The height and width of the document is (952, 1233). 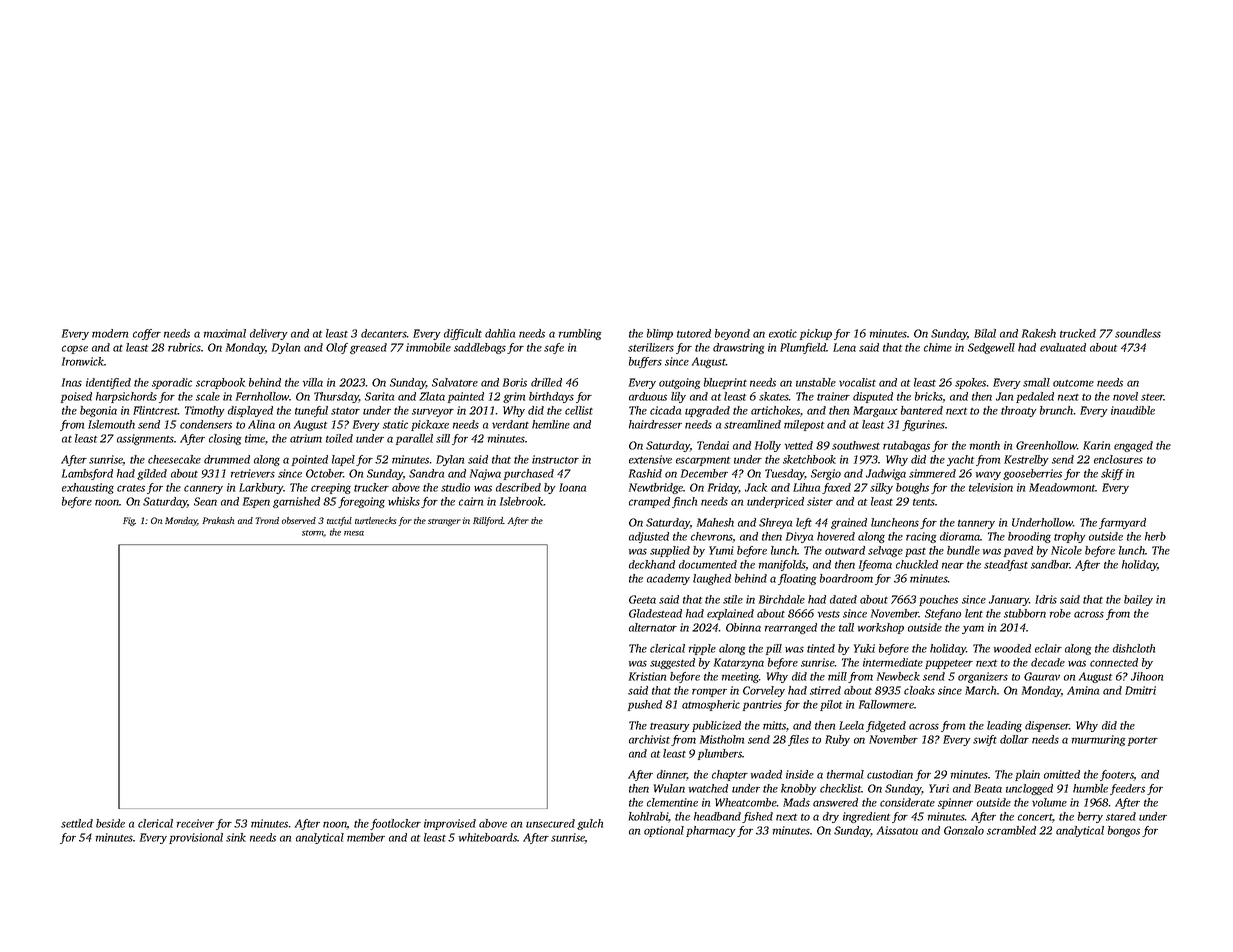 What do you see at coordinates (846, 578) in the document?
I see `boardroom` at bounding box center [846, 578].
